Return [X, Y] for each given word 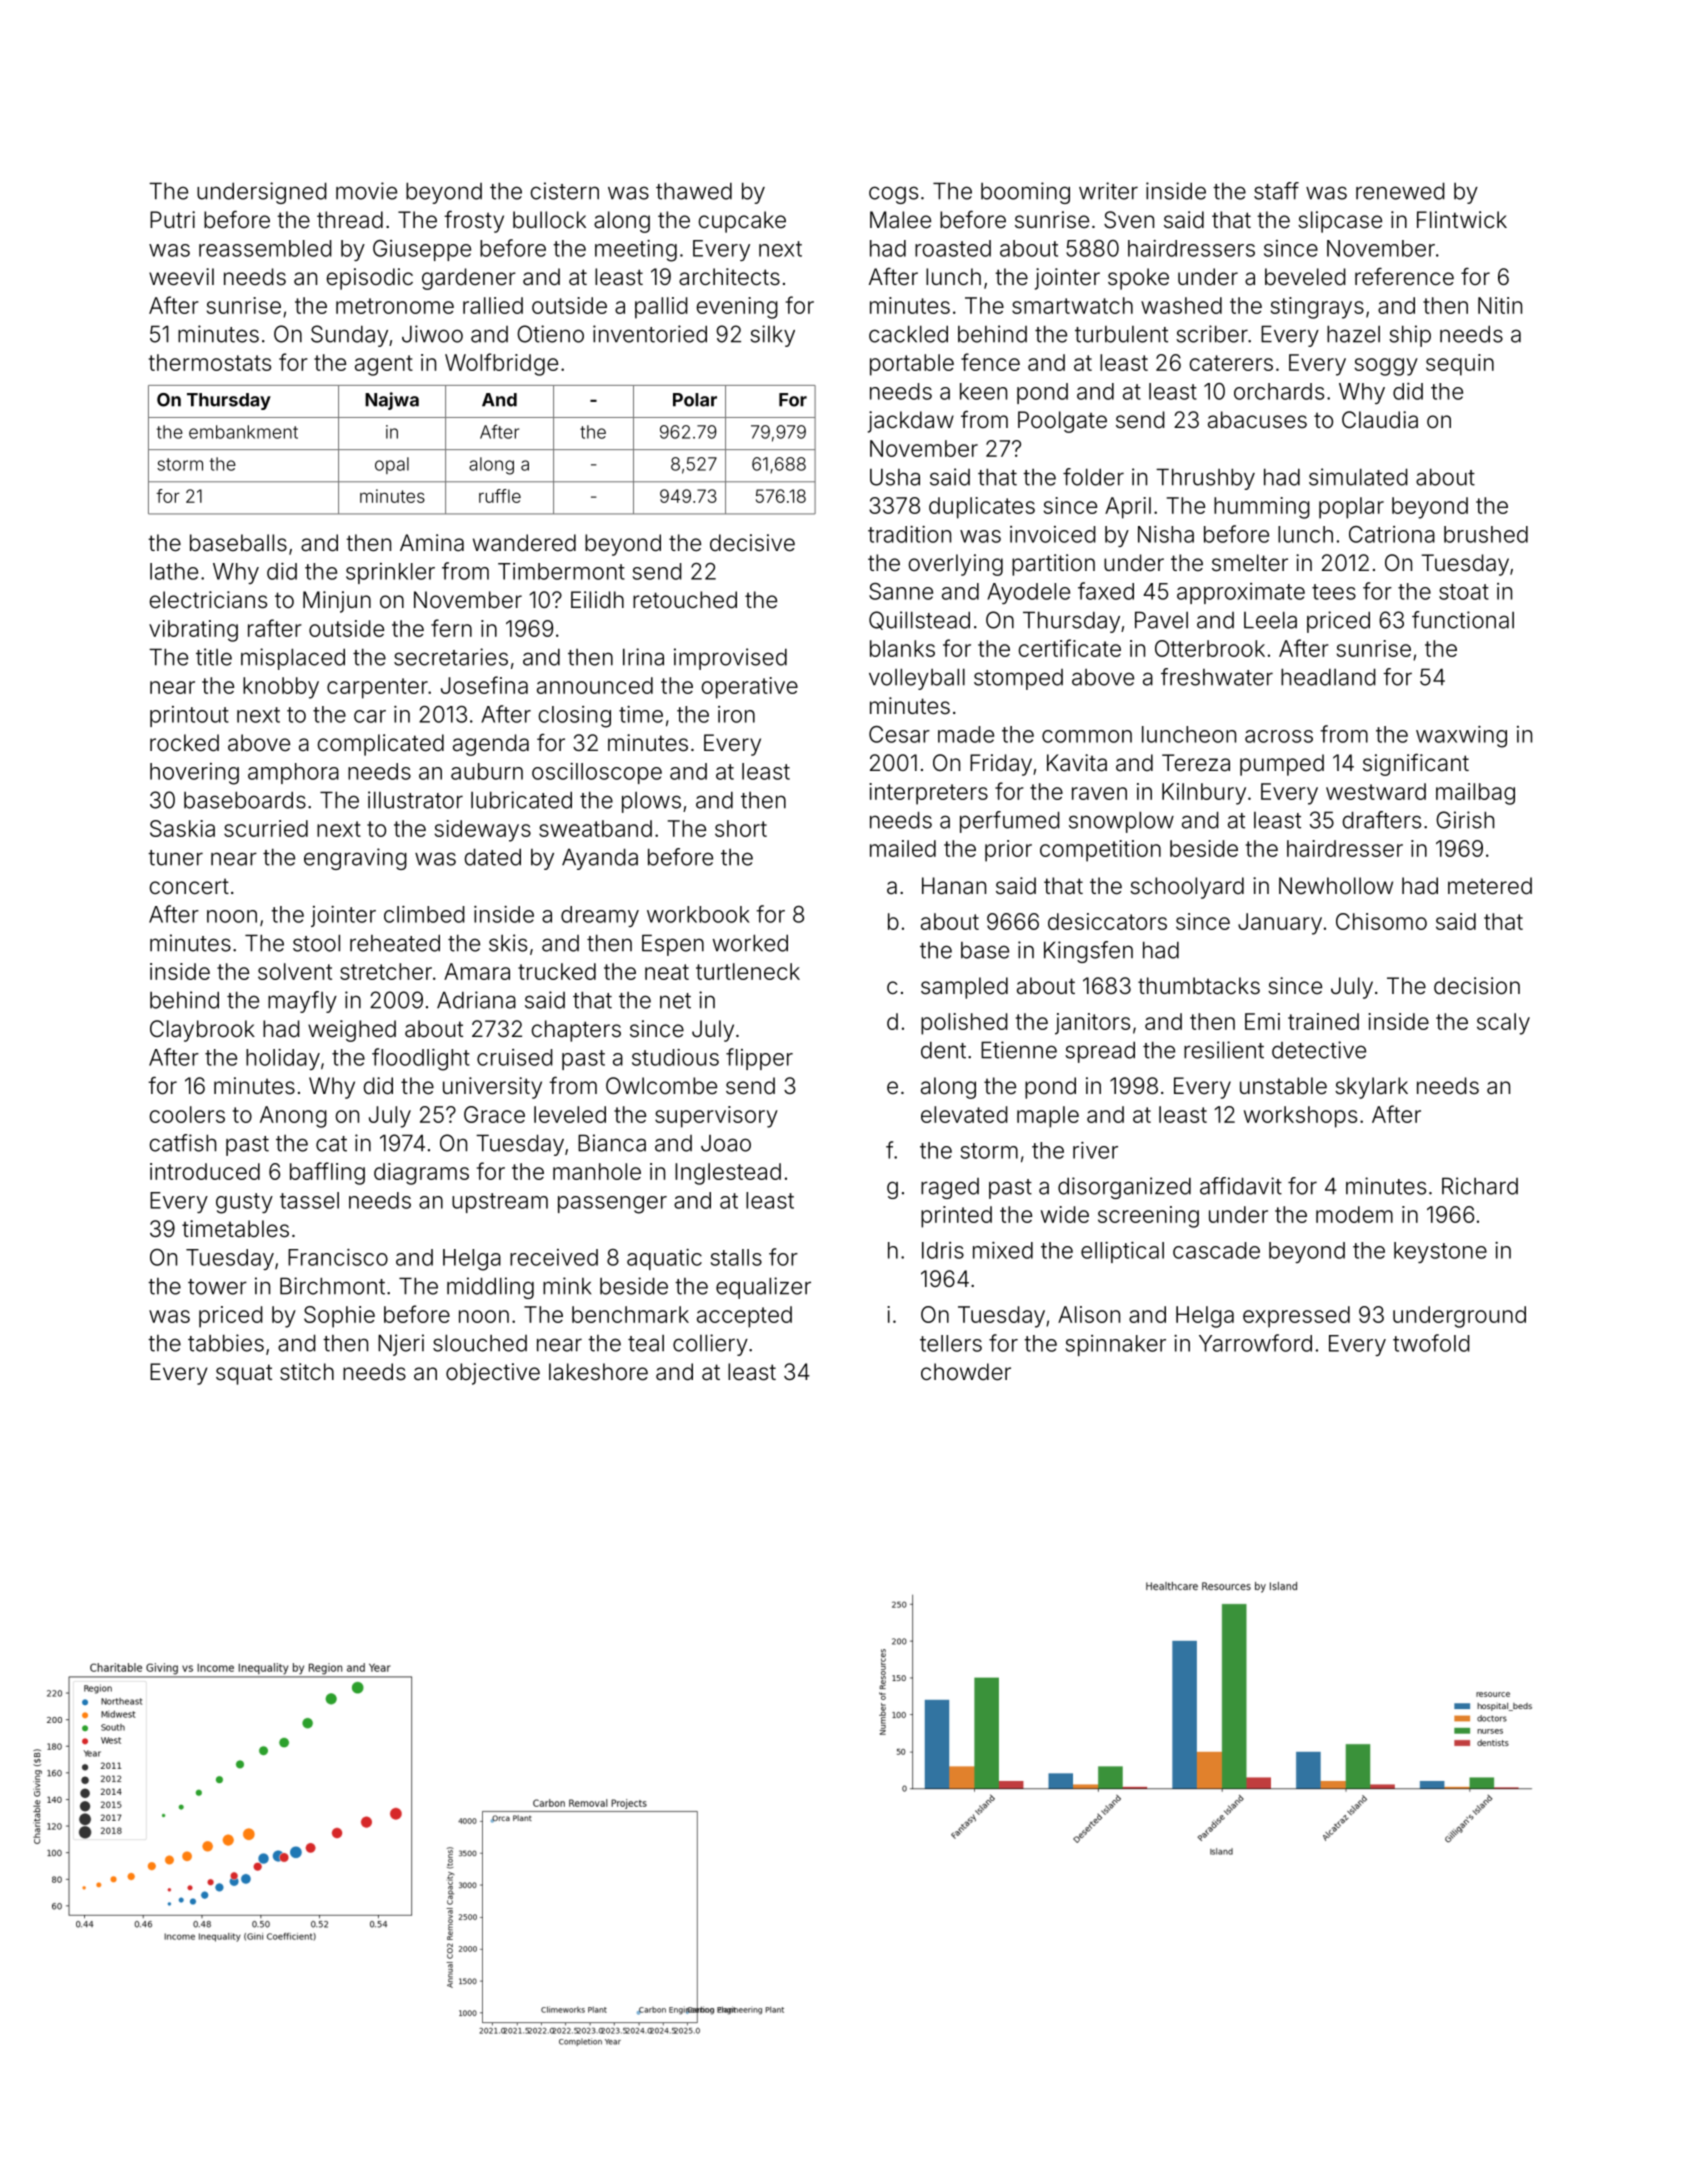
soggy [1386, 367]
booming [1025, 193]
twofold [1431, 1343]
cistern [565, 191]
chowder [966, 1372]
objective [493, 1374]
